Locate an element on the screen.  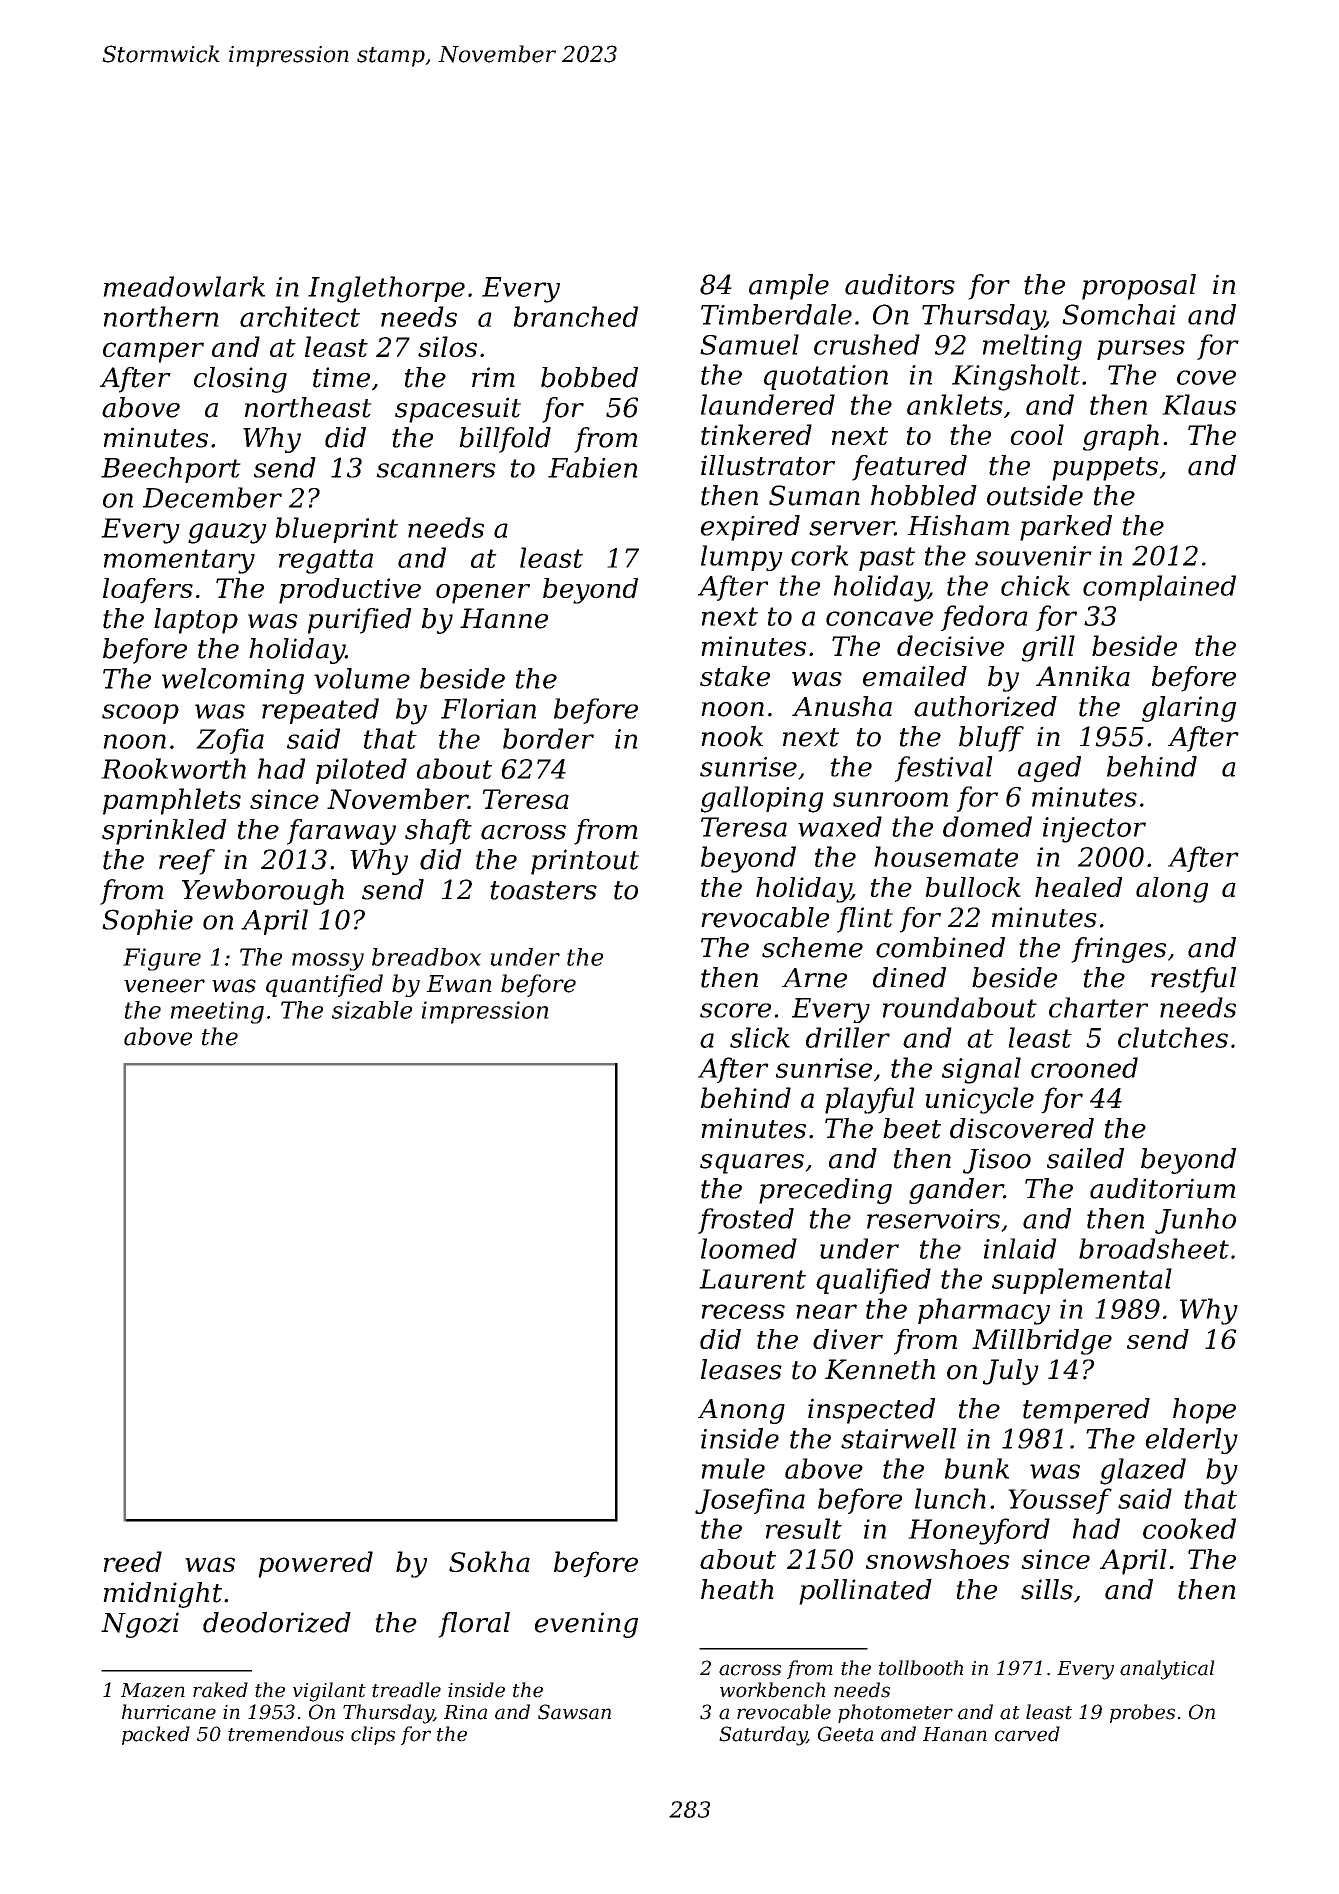
charter is located at coordinates (1098, 1007).
